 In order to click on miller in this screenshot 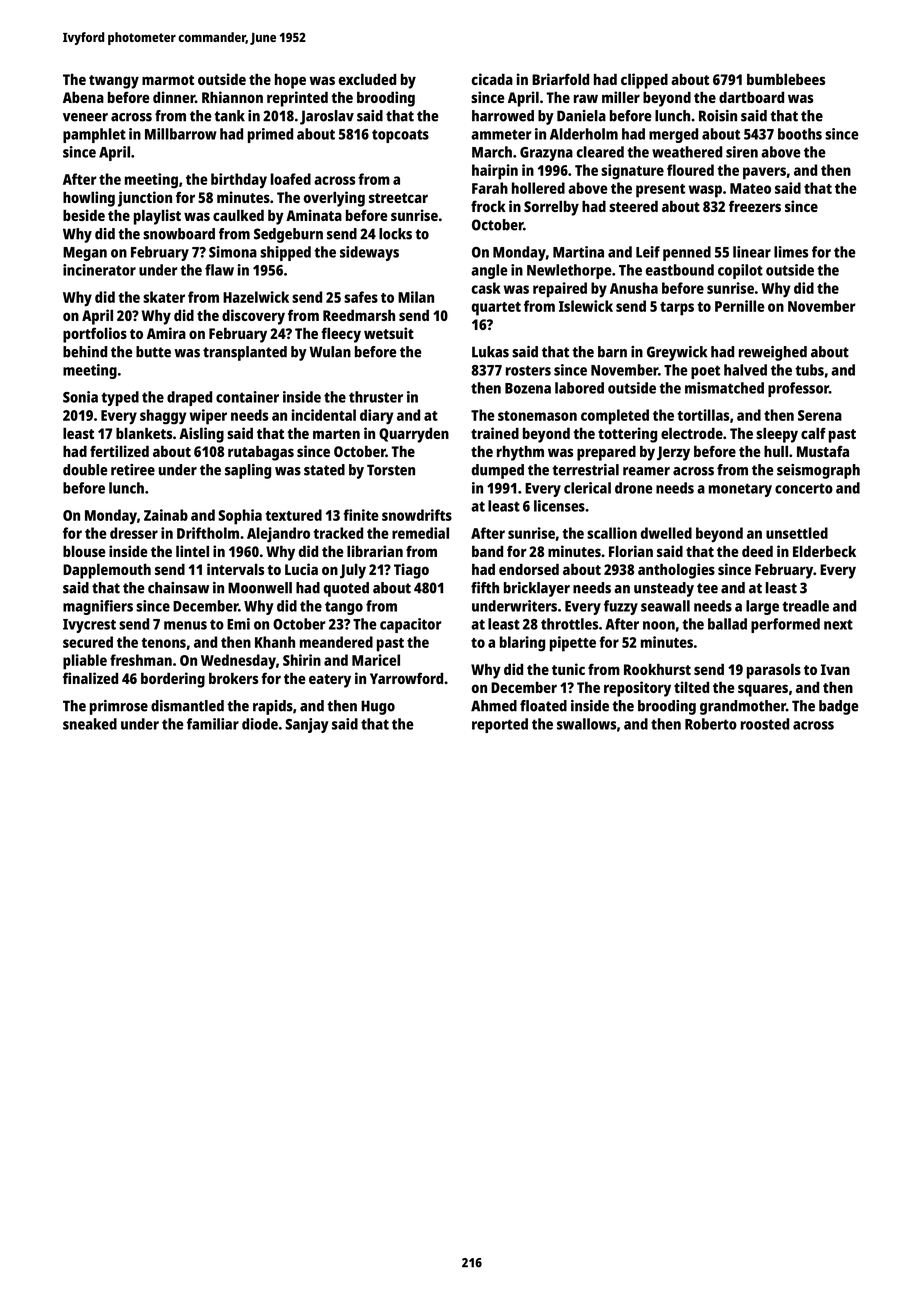, I will do `click(621, 97)`.
